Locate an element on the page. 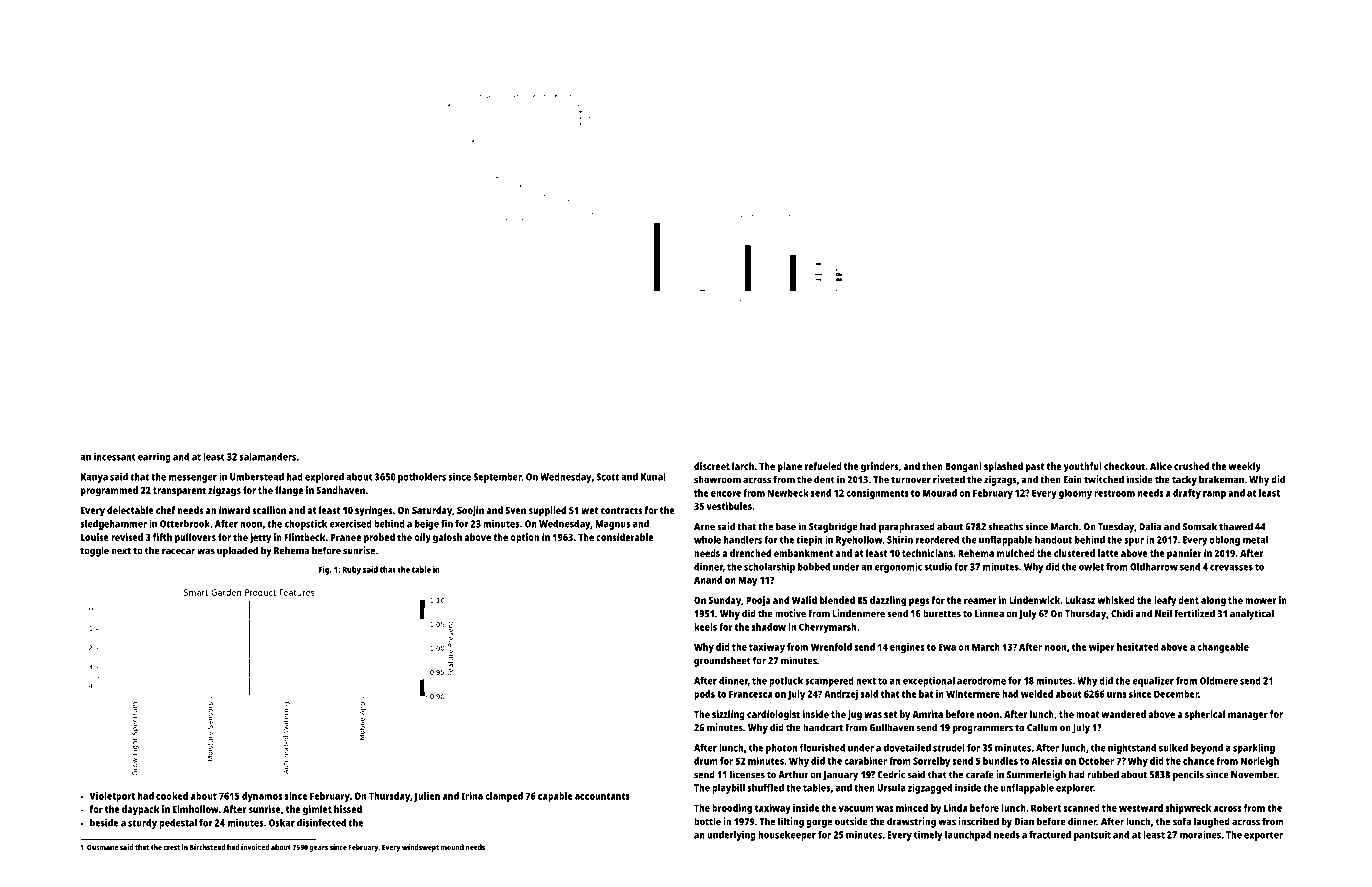 The width and height of the page is (1372, 887). owlet is located at coordinates (1091, 567).
